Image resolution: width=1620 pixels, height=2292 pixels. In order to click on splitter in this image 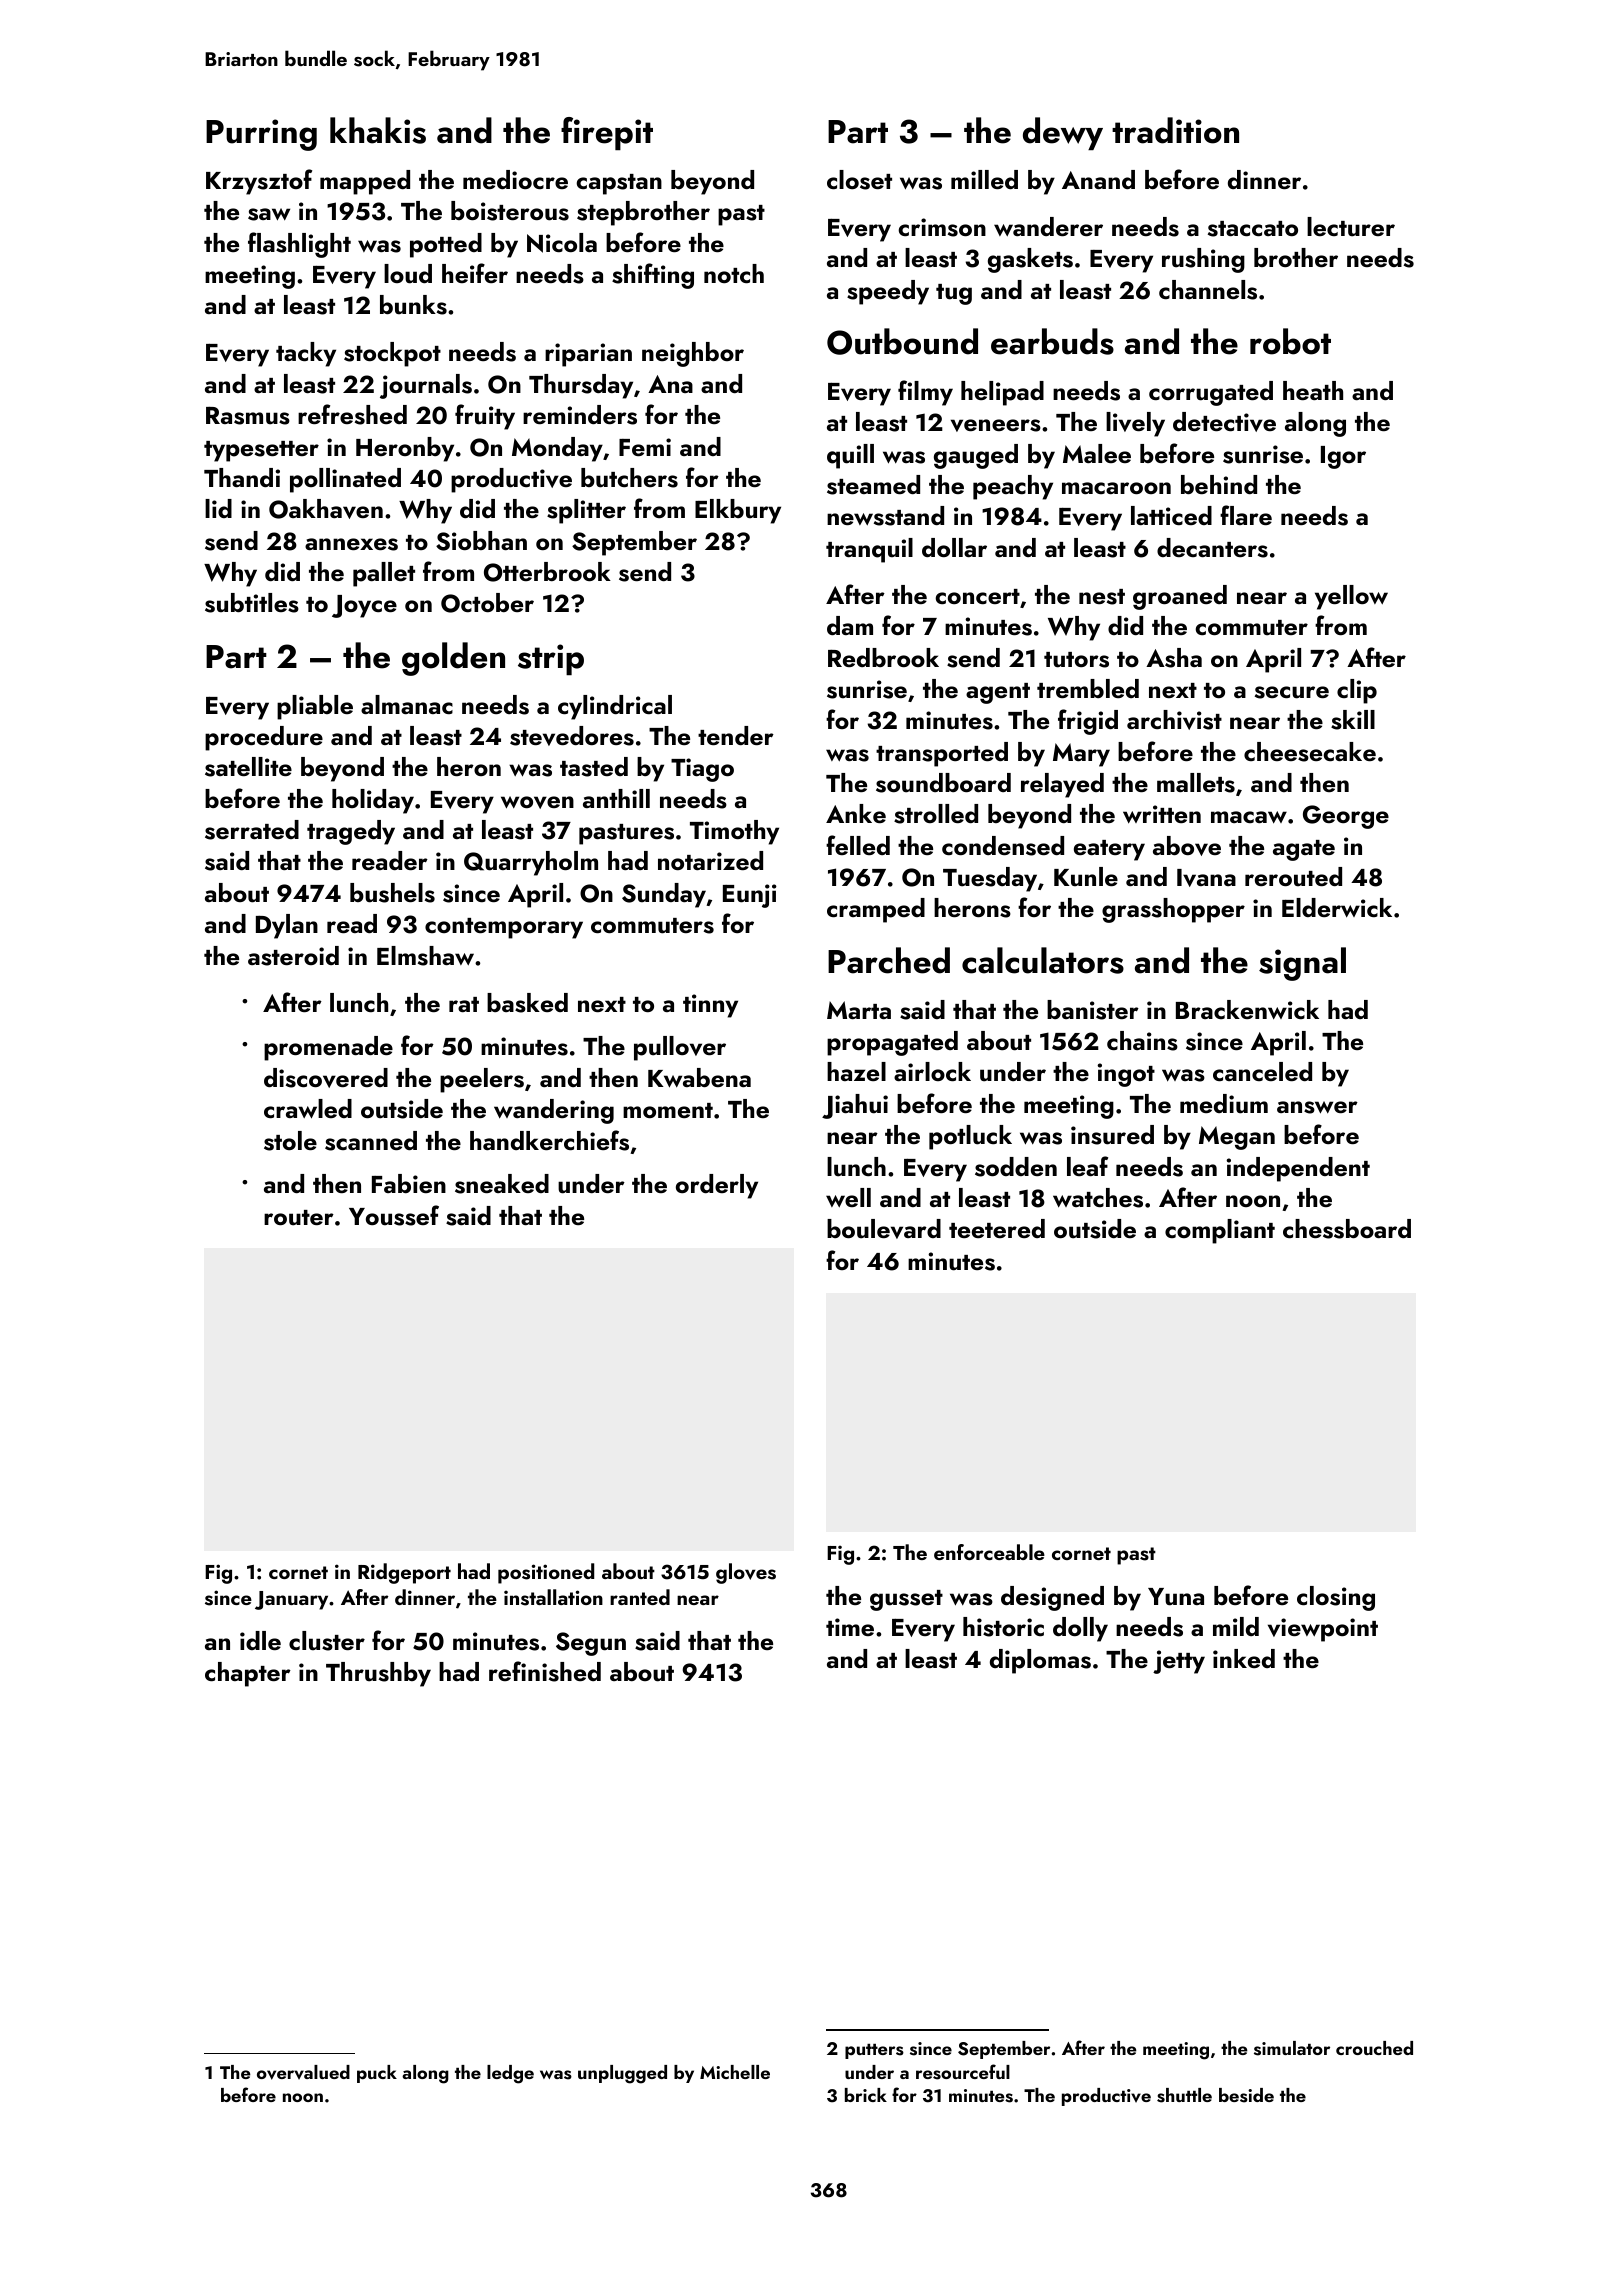, I will do `click(586, 511)`.
